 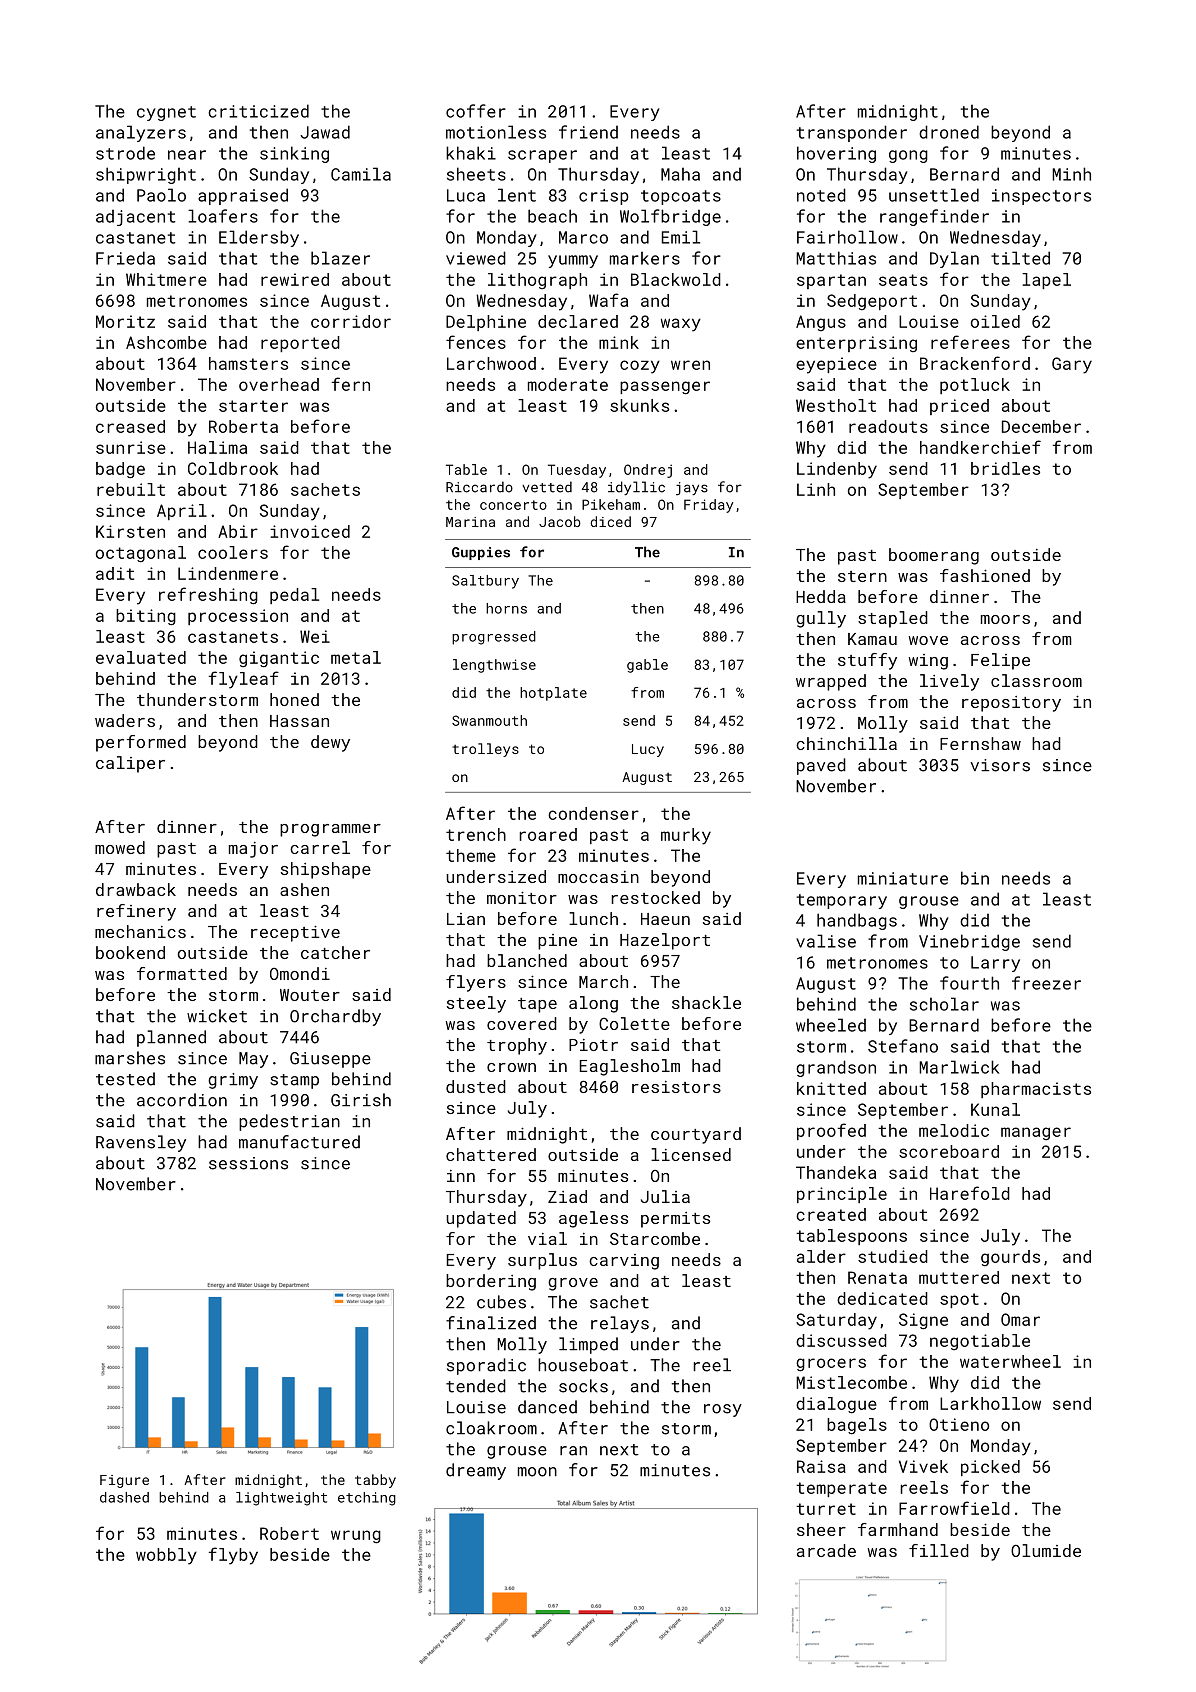 I want to click on cygnet, so click(x=166, y=113).
